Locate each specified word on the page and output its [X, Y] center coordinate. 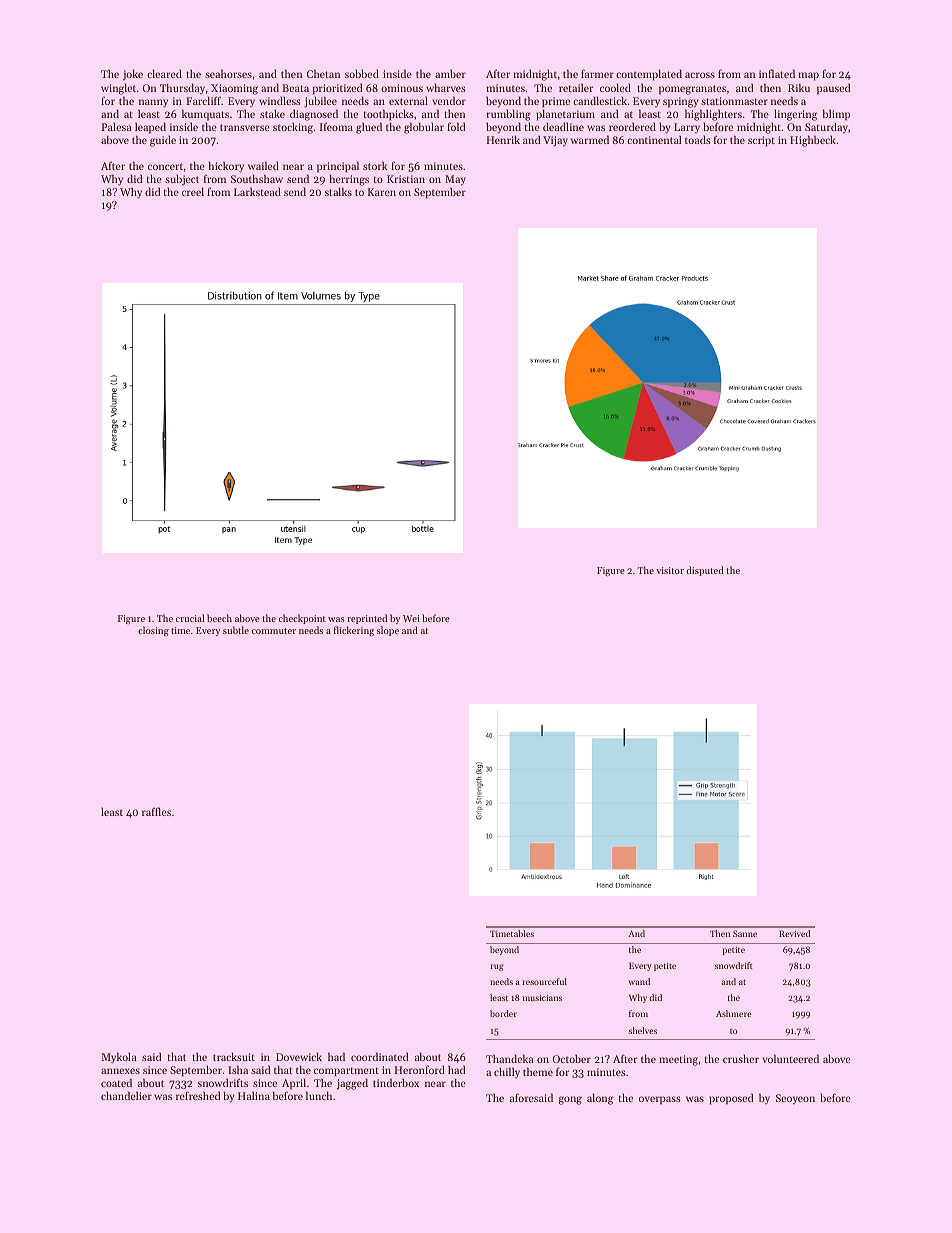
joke [133, 75]
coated [116, 1082]
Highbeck [813, 141]
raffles [156, 811]
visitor [670, 570]
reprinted [367, 619]
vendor [449, 100]
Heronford [420, 1069]
